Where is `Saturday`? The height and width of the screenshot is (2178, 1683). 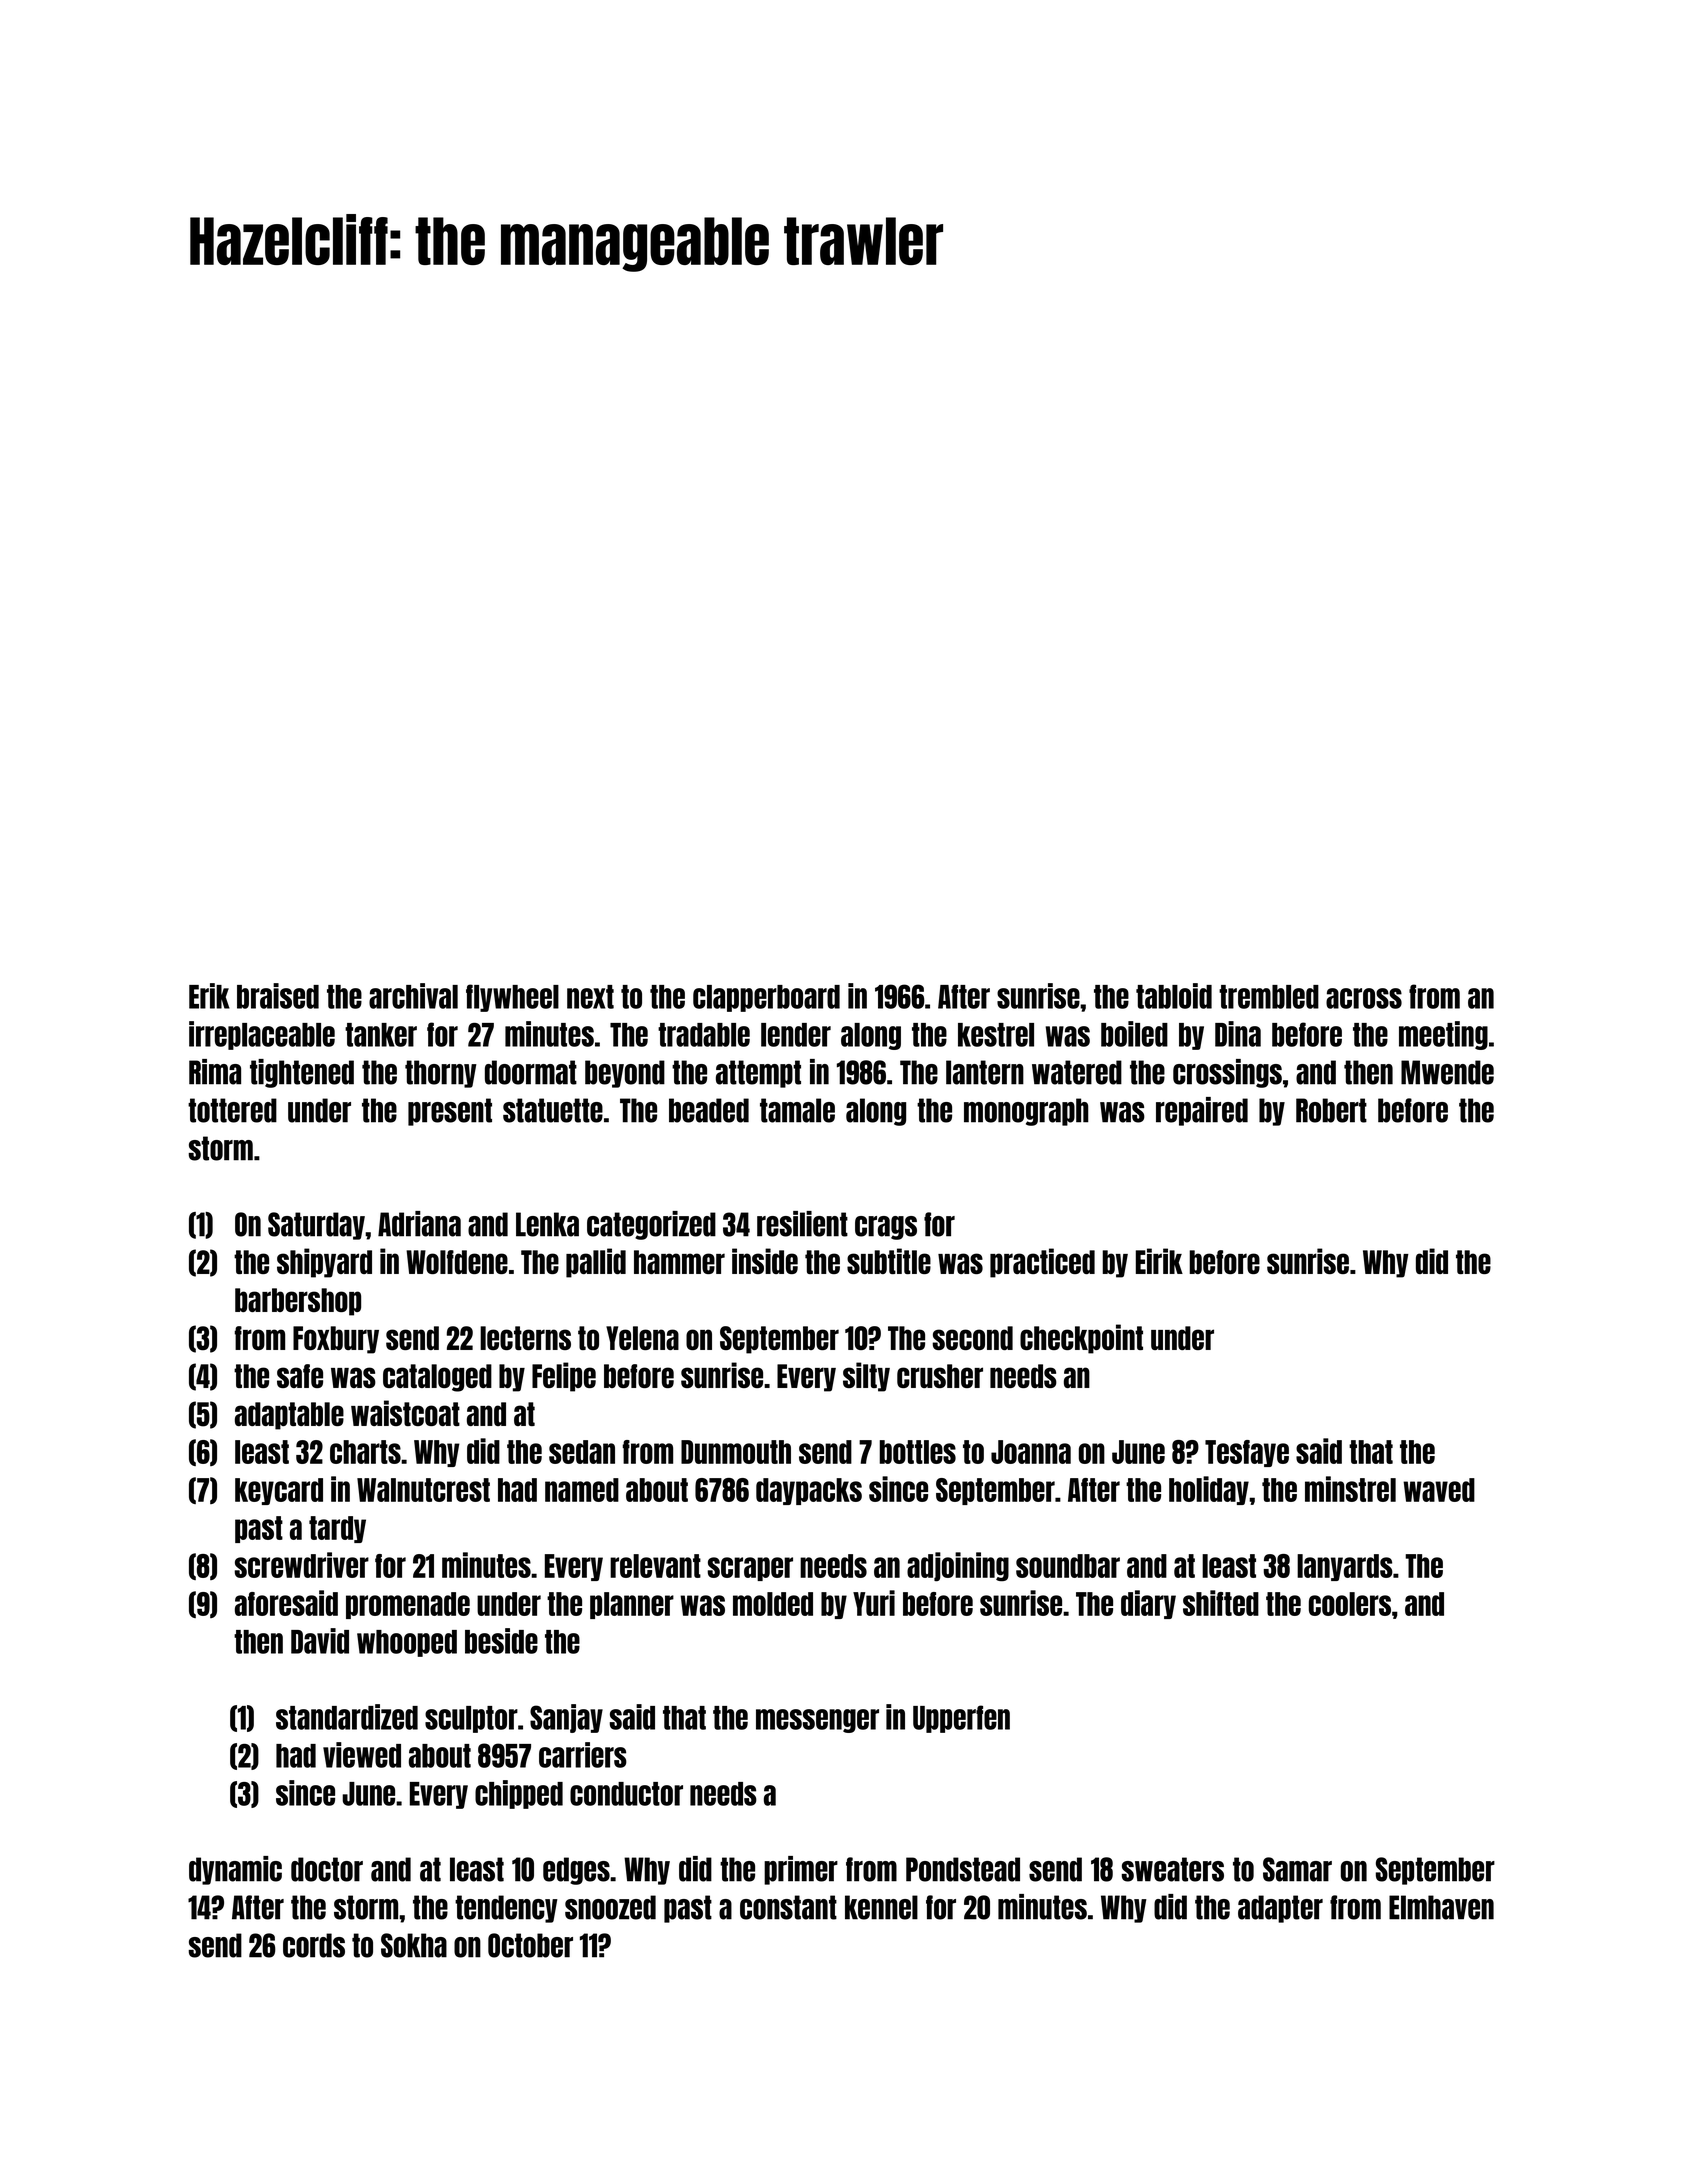 Saturday is located at coordinates (316, 1226).
